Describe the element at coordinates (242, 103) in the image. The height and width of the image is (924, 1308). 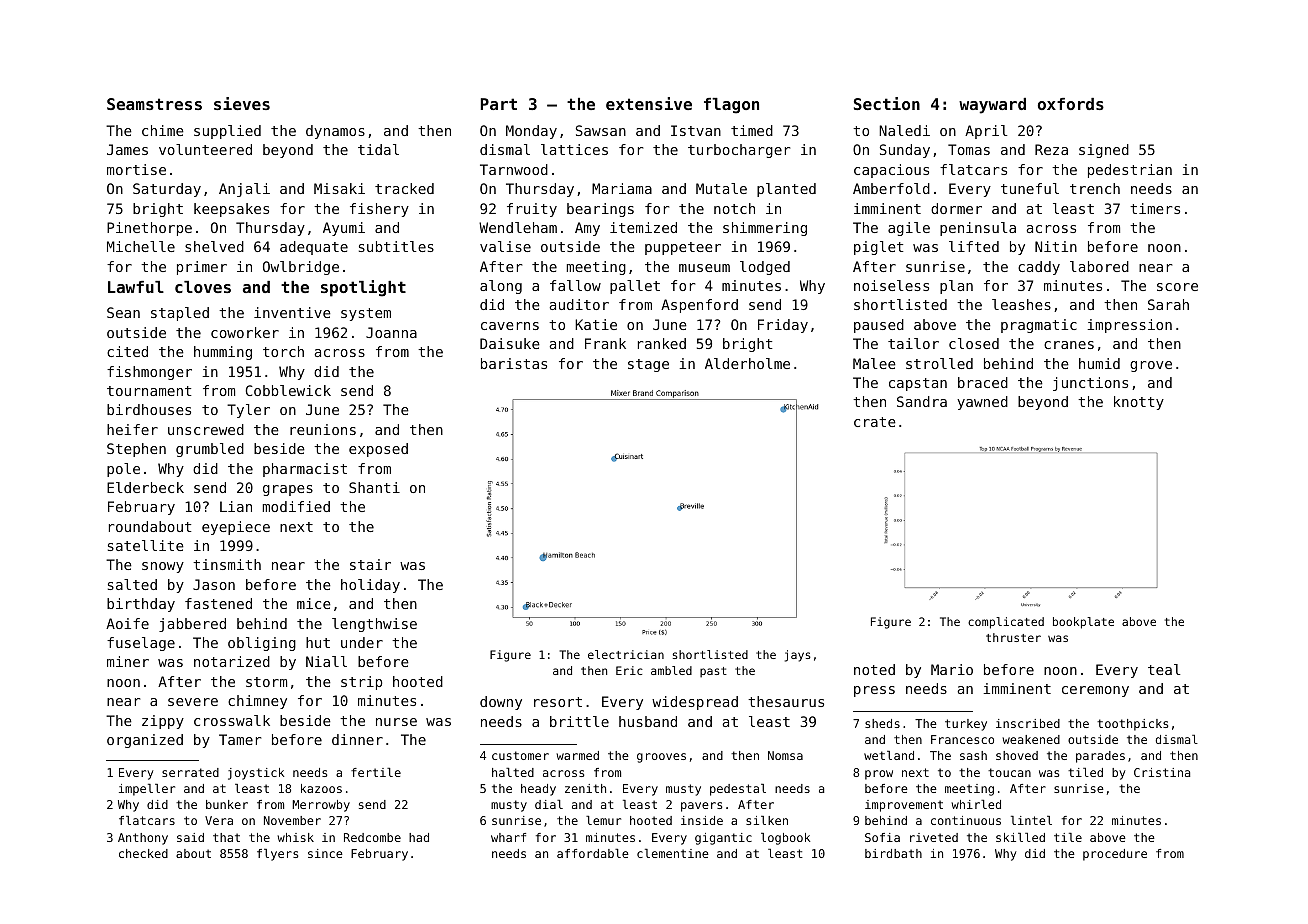
I see `sieves` at that location.
